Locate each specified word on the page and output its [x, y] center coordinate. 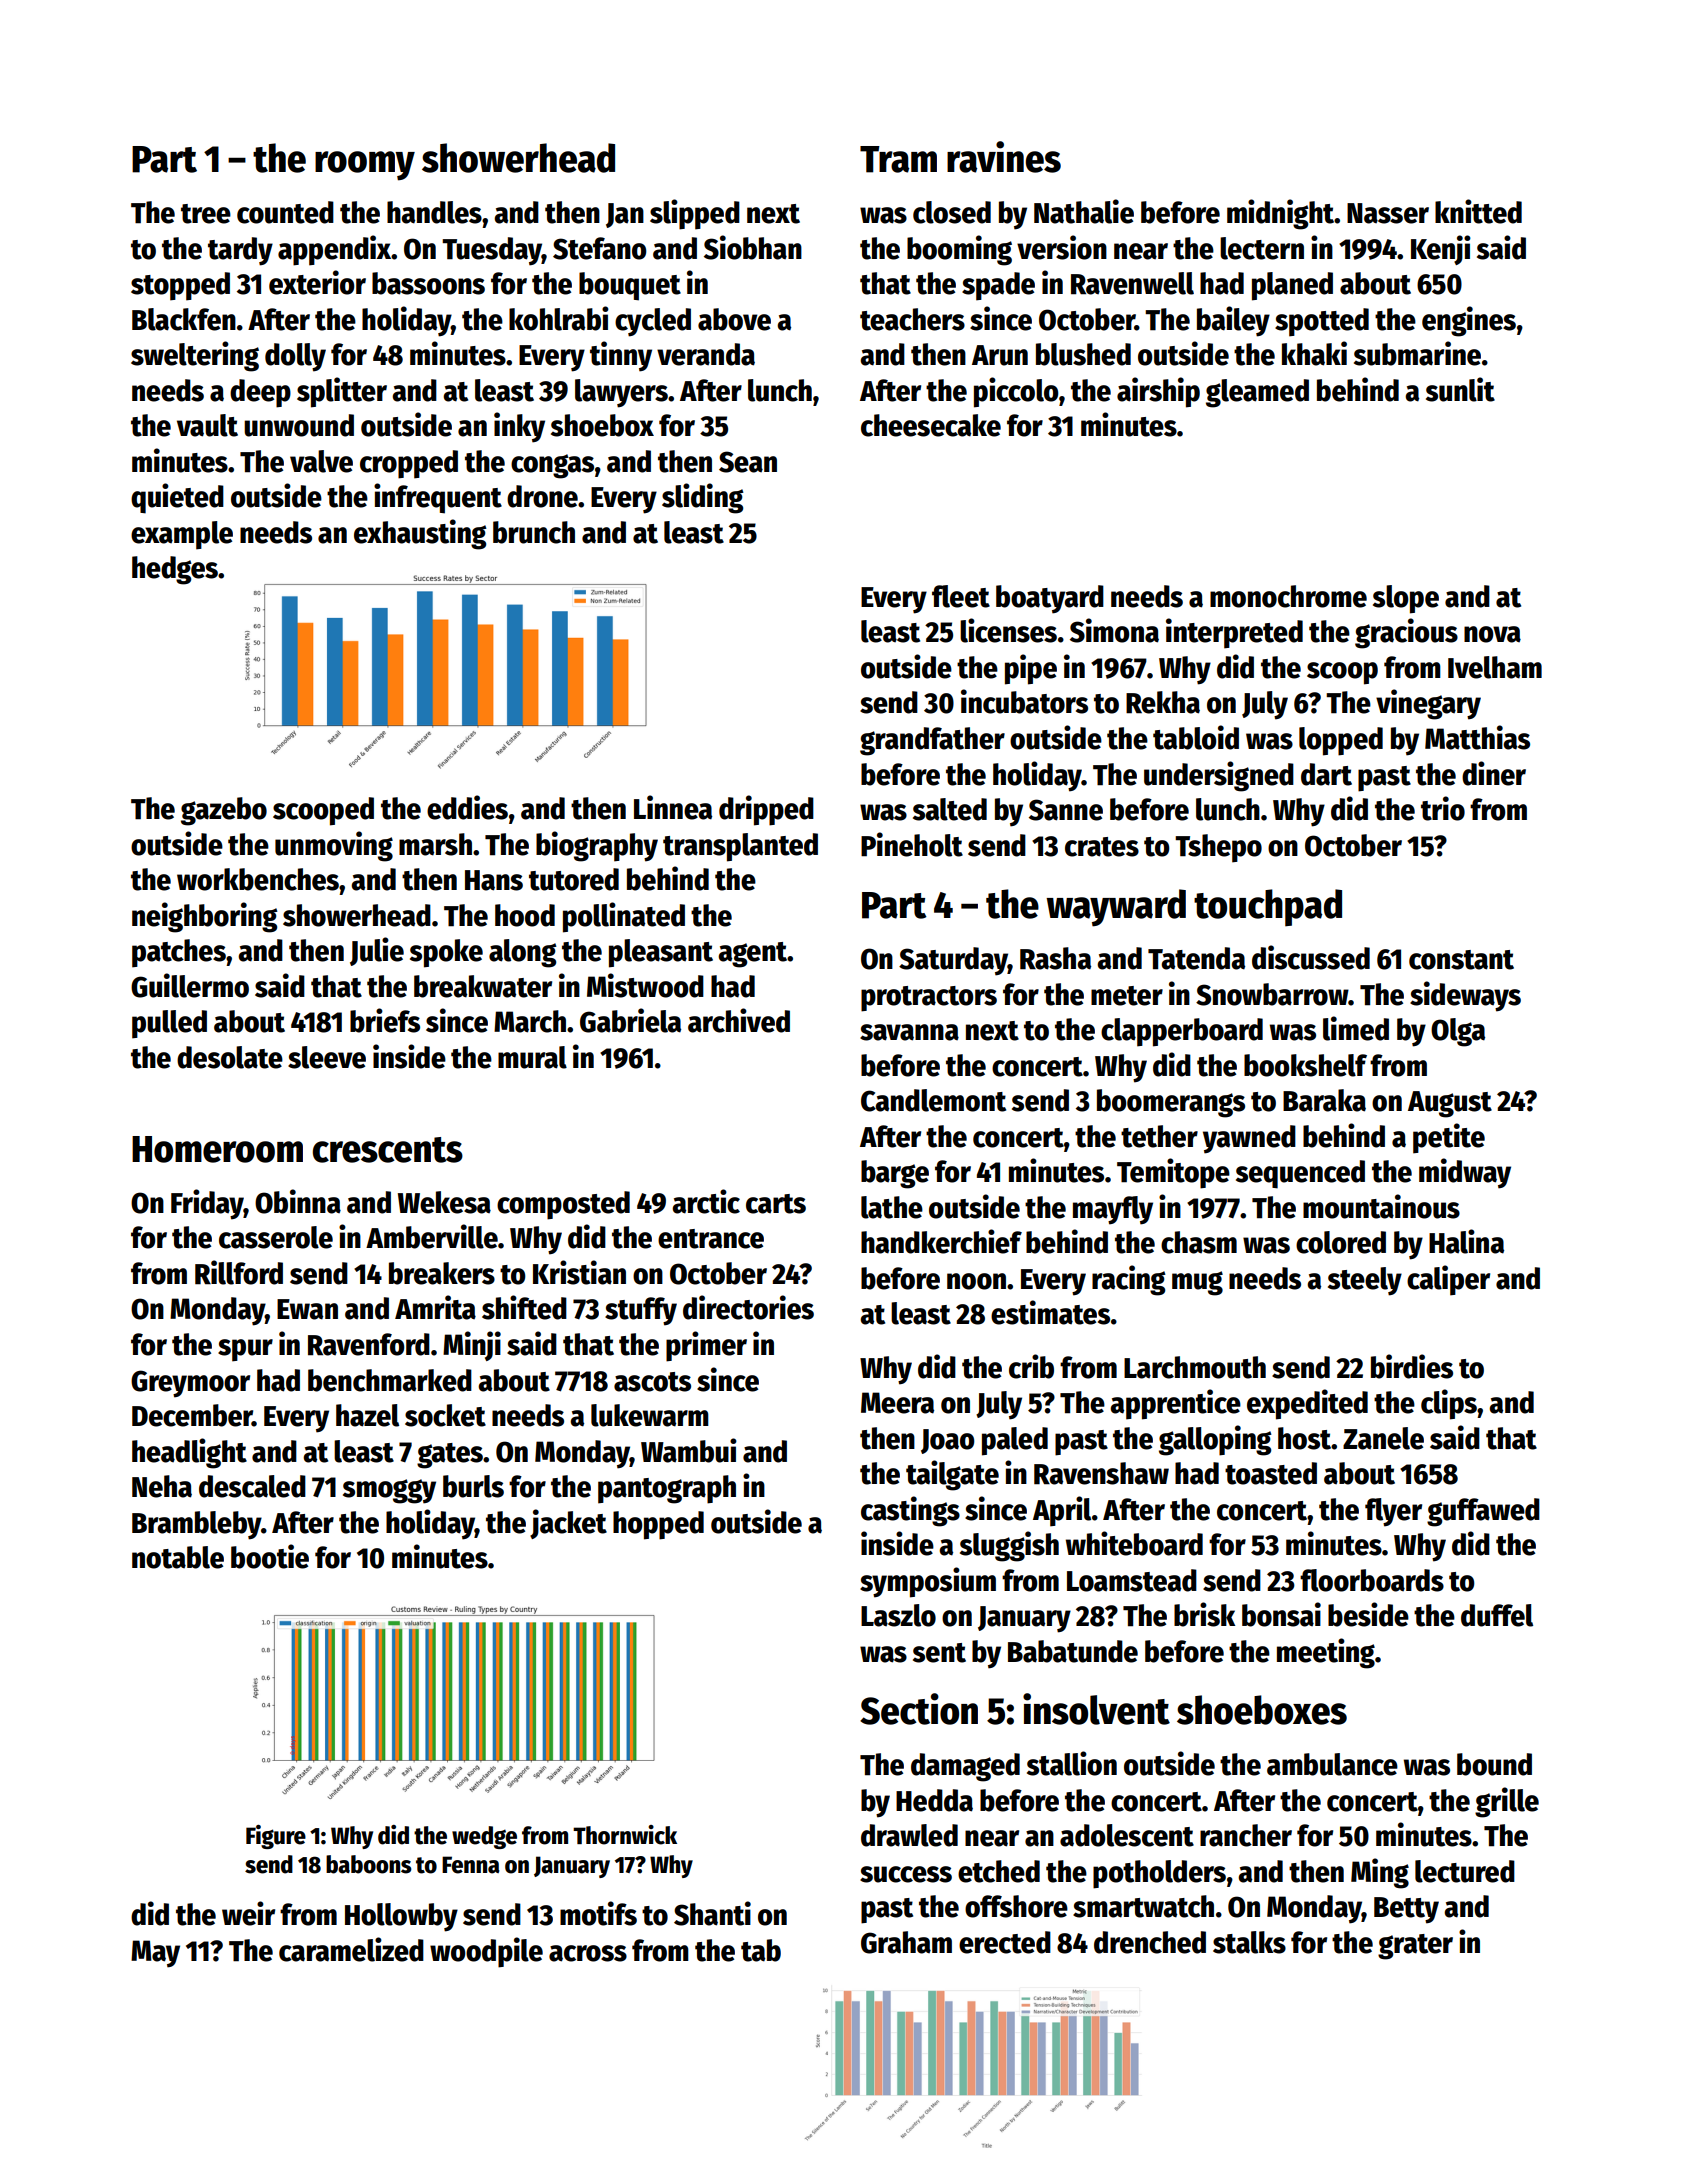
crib [1031, 1366]
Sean [748, 462]
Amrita [435, 1307]
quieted [177, 498]
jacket [568, 1524]
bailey [1233, 321]
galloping [1215, 1440]
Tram [898, 159]
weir [248, 1913]
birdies [1412, 1366]
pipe [1031, 669]
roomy [365, 166]
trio [1443, 808]
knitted [1478, 211]
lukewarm [650, 1415]
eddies [467, 807]
